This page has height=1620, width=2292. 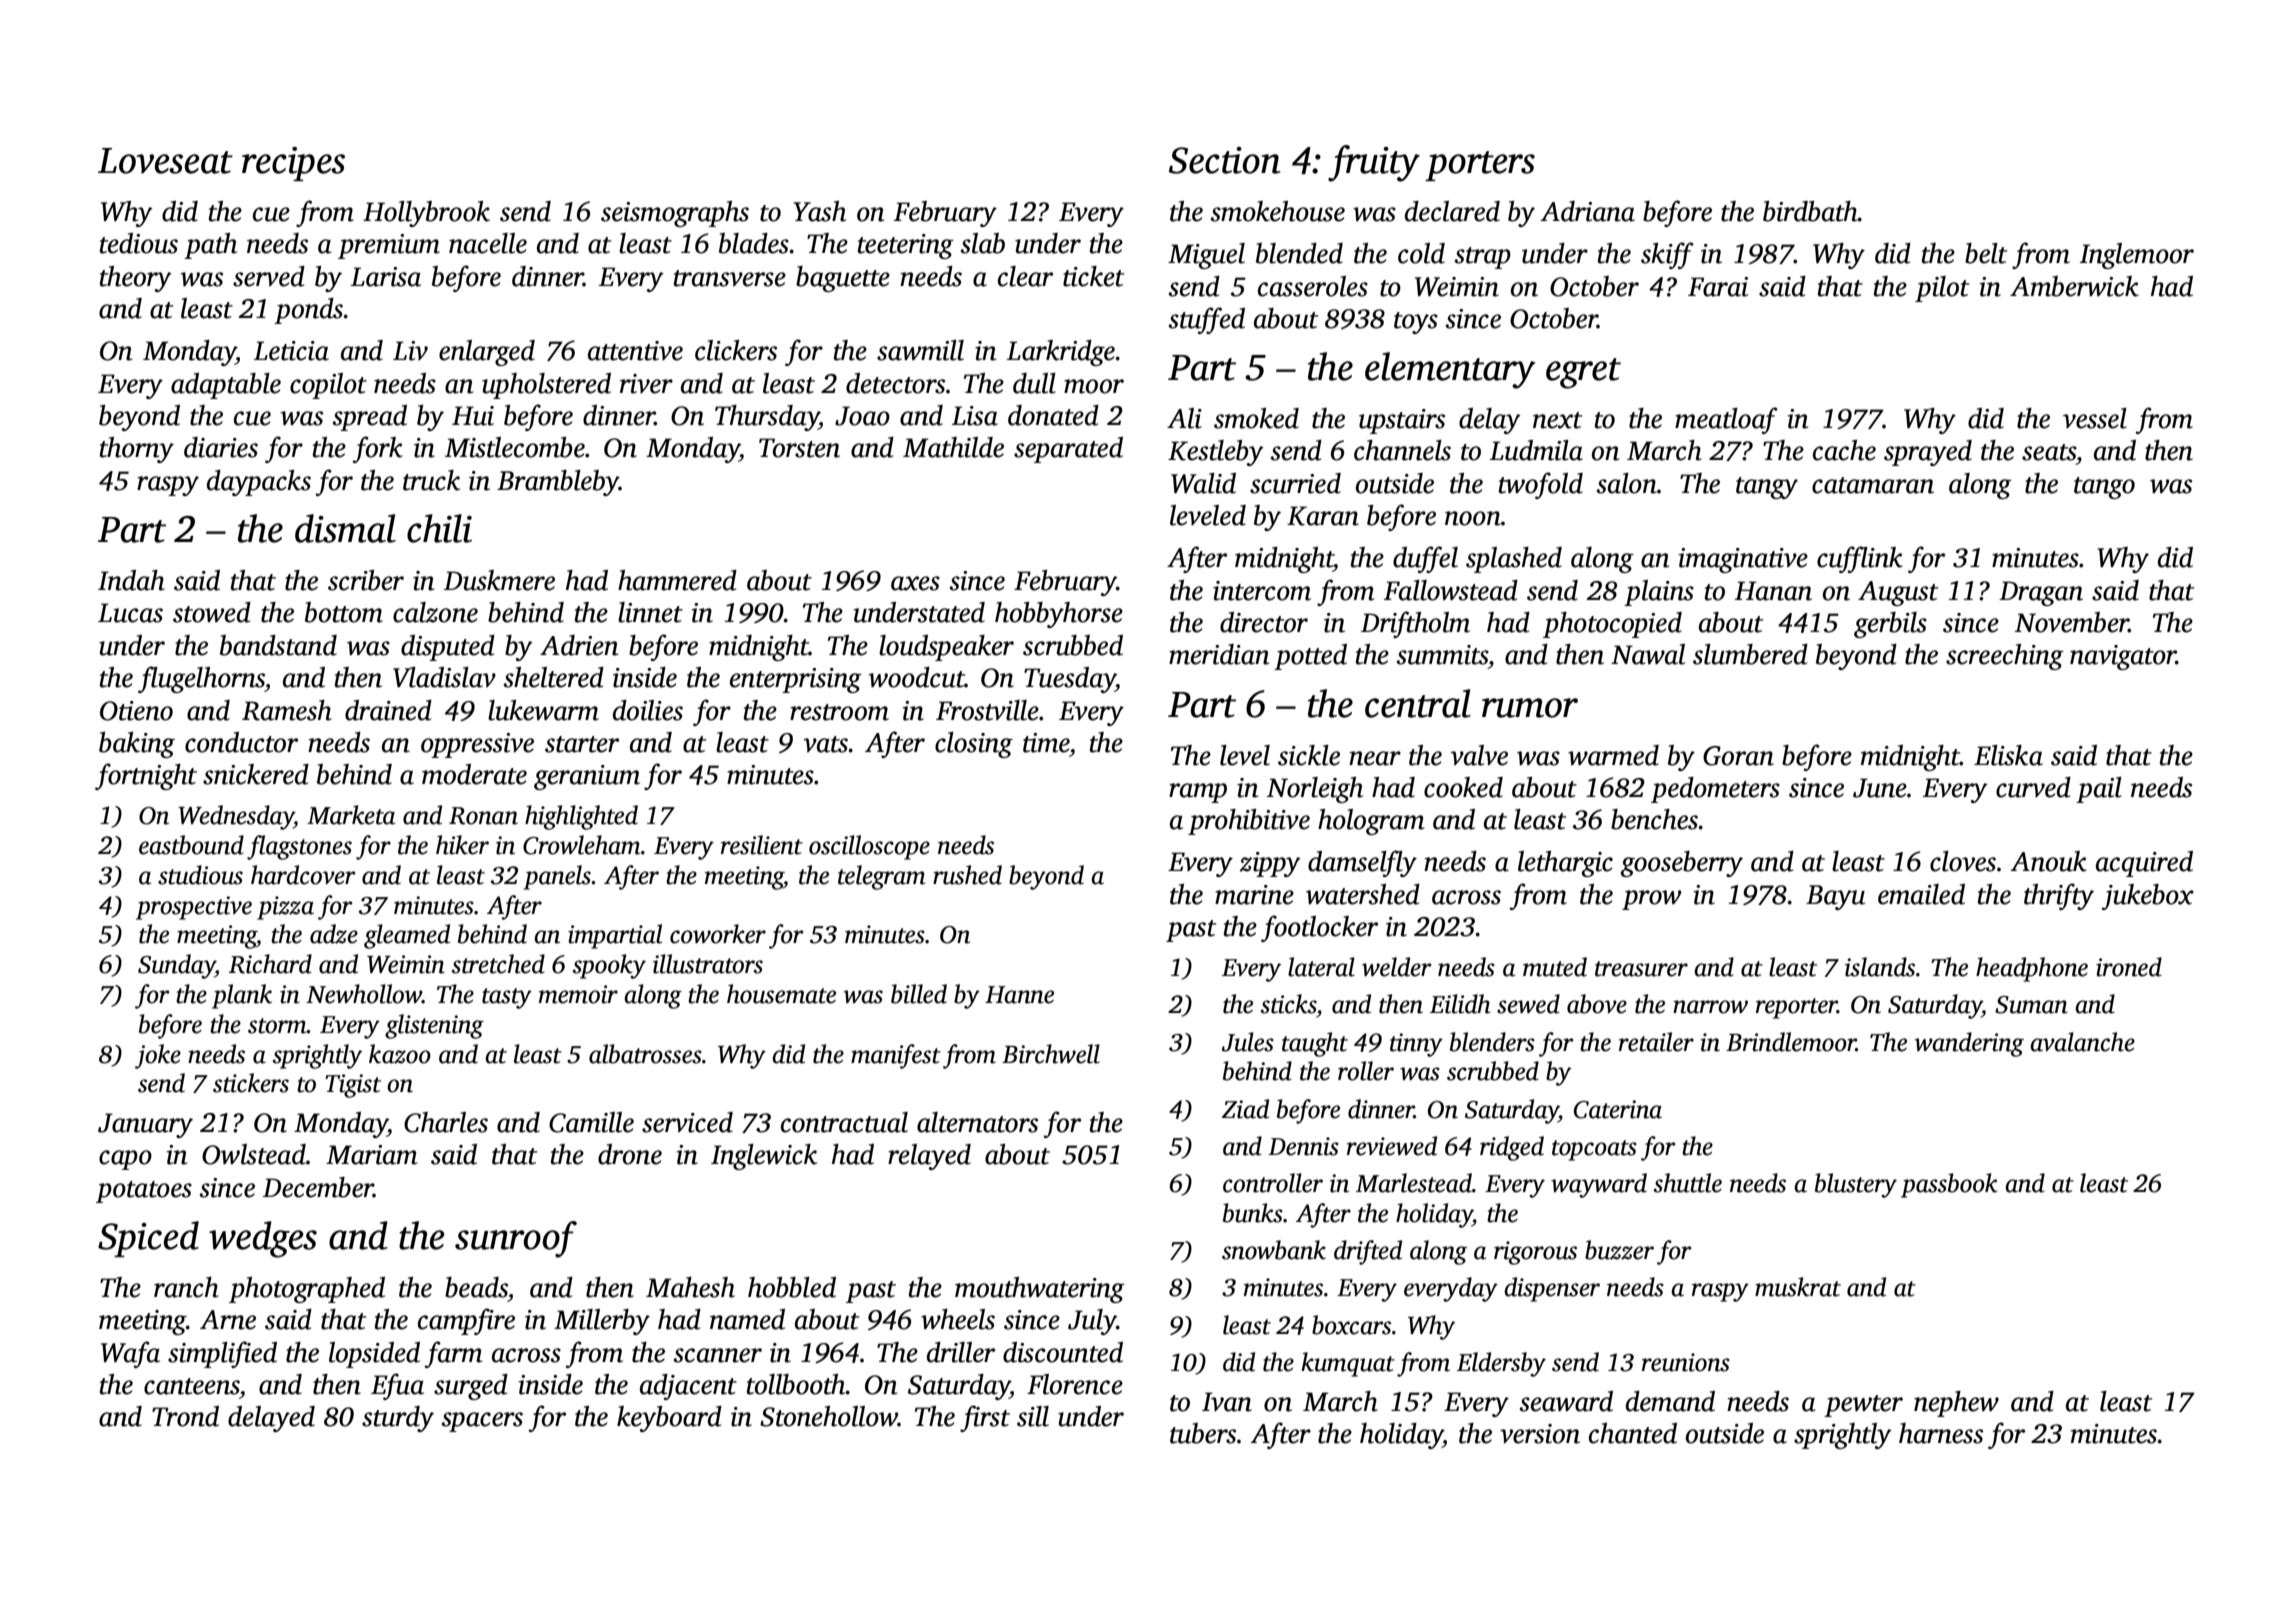 I want to click on Hollybrook, so click(x=426, y=214).
